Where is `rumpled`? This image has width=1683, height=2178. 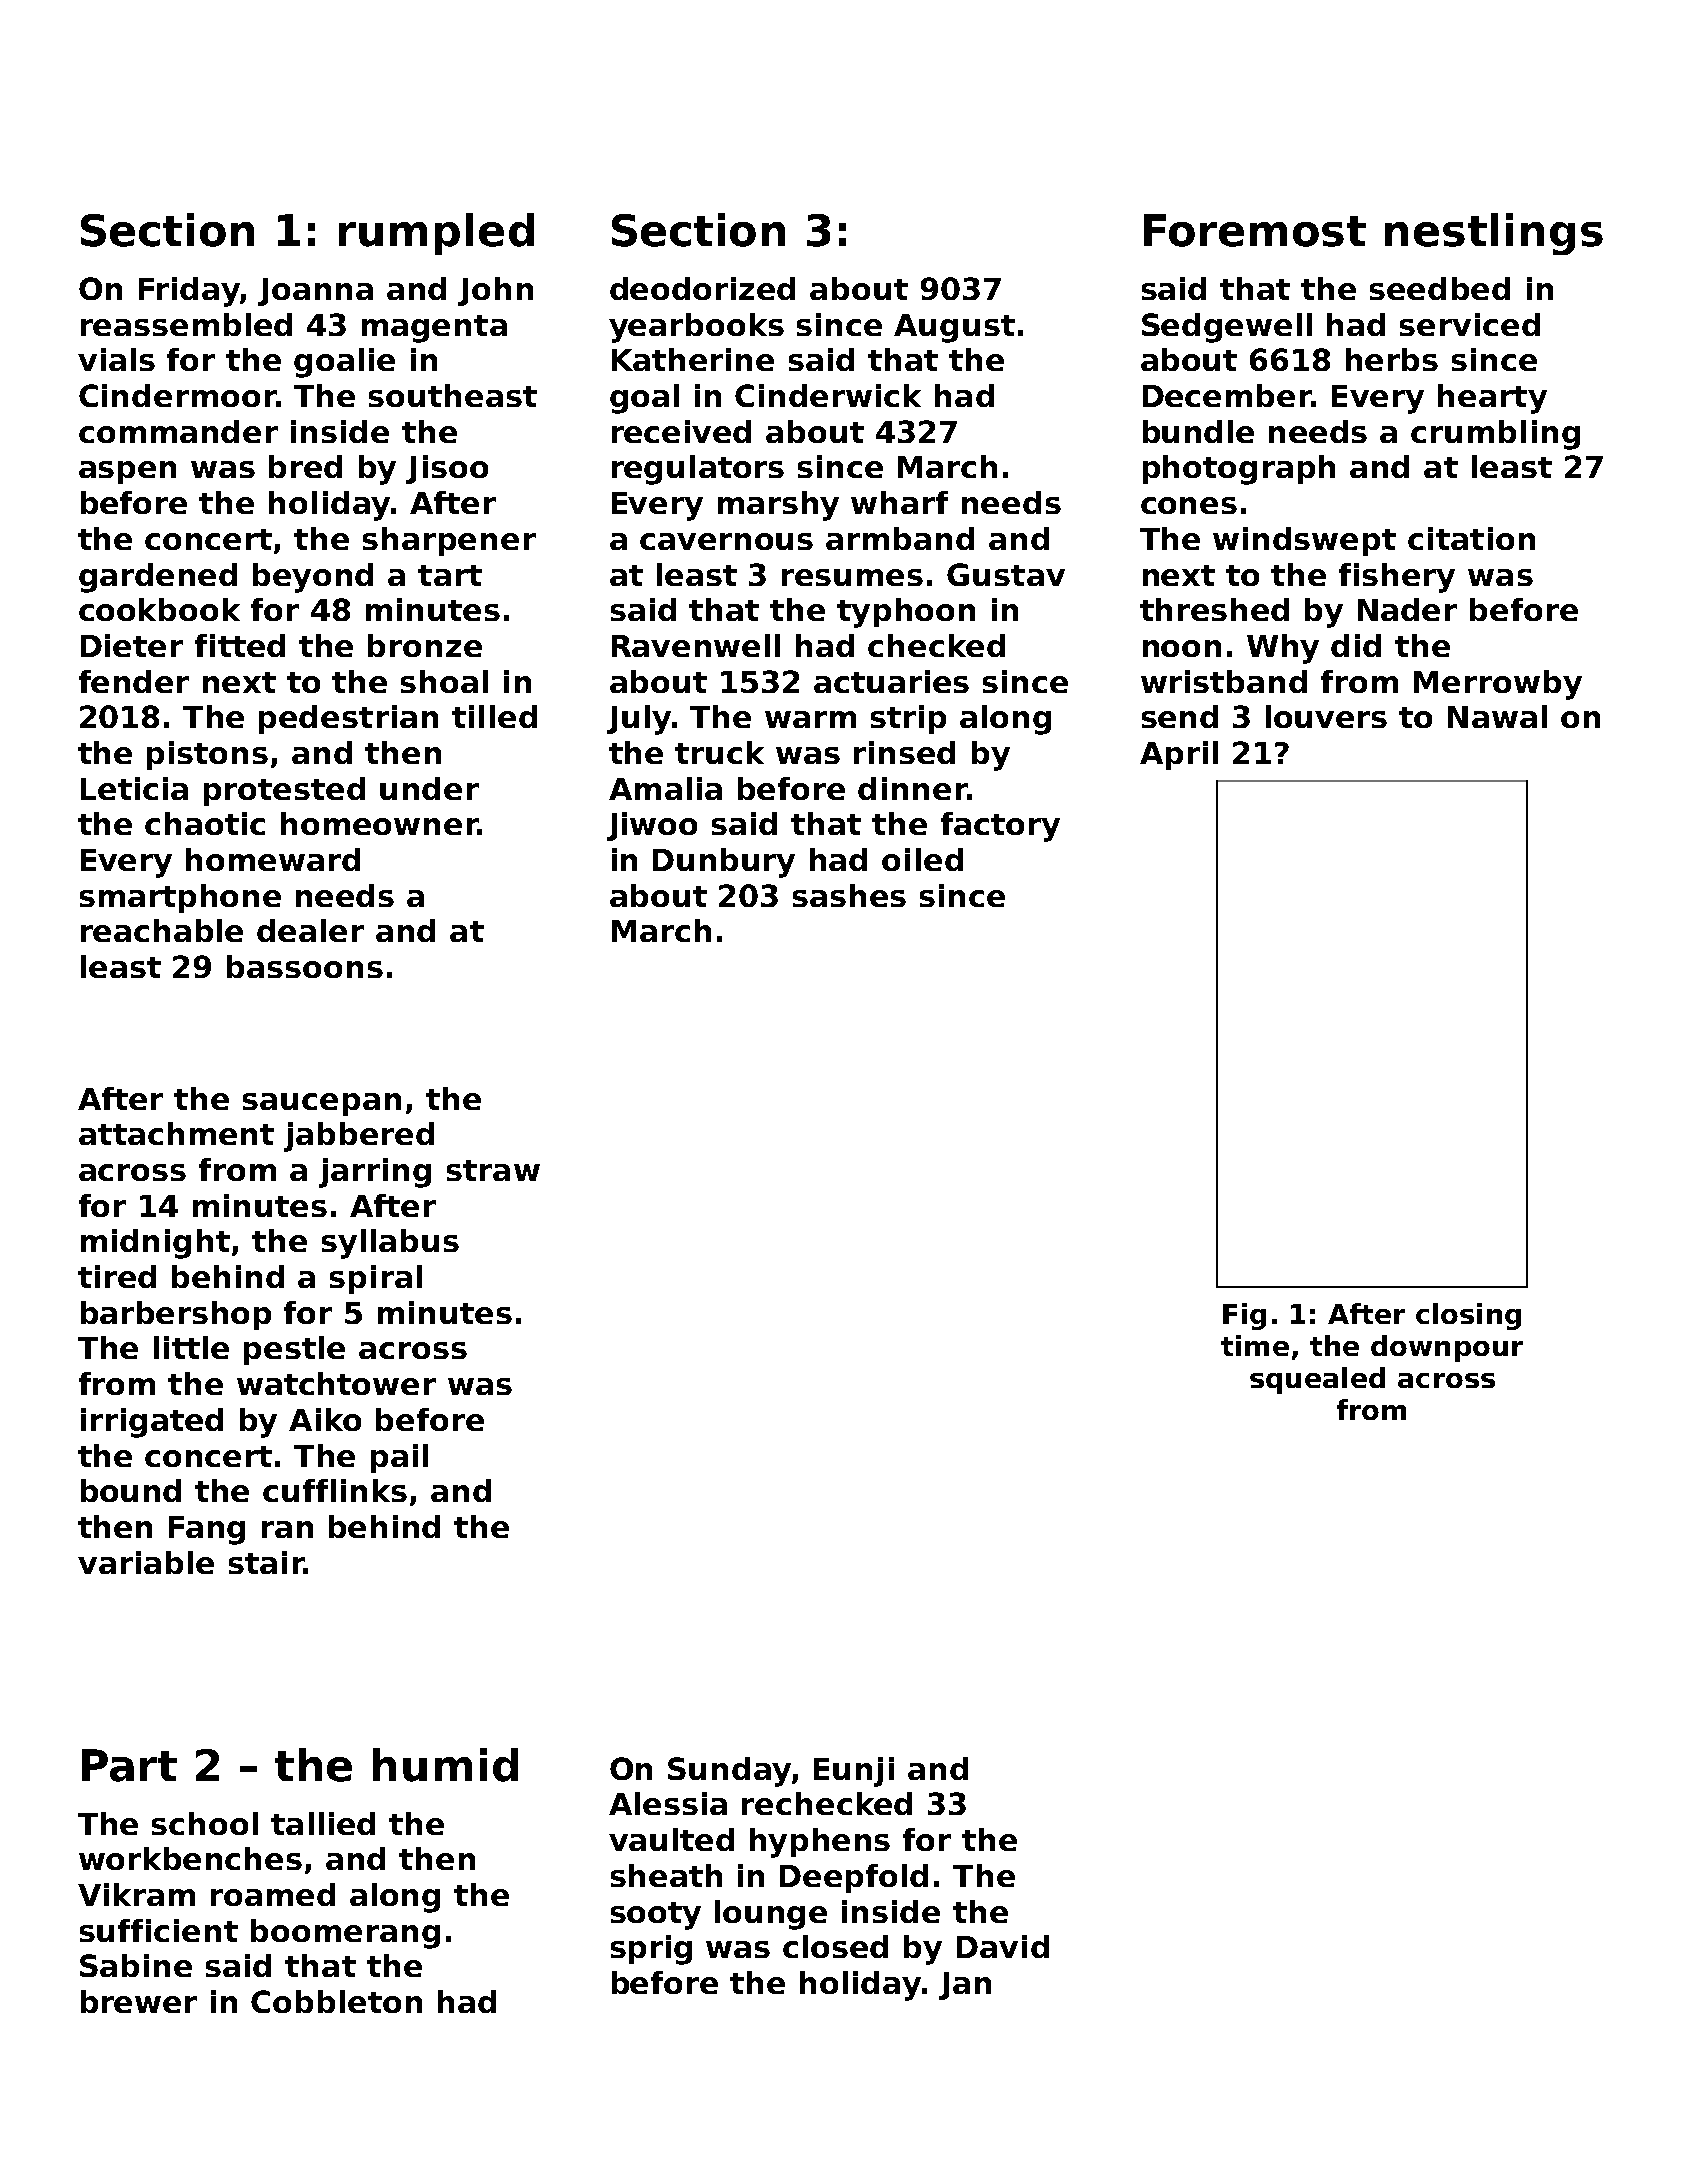
rumpled is located at coordinates (436, 234).
